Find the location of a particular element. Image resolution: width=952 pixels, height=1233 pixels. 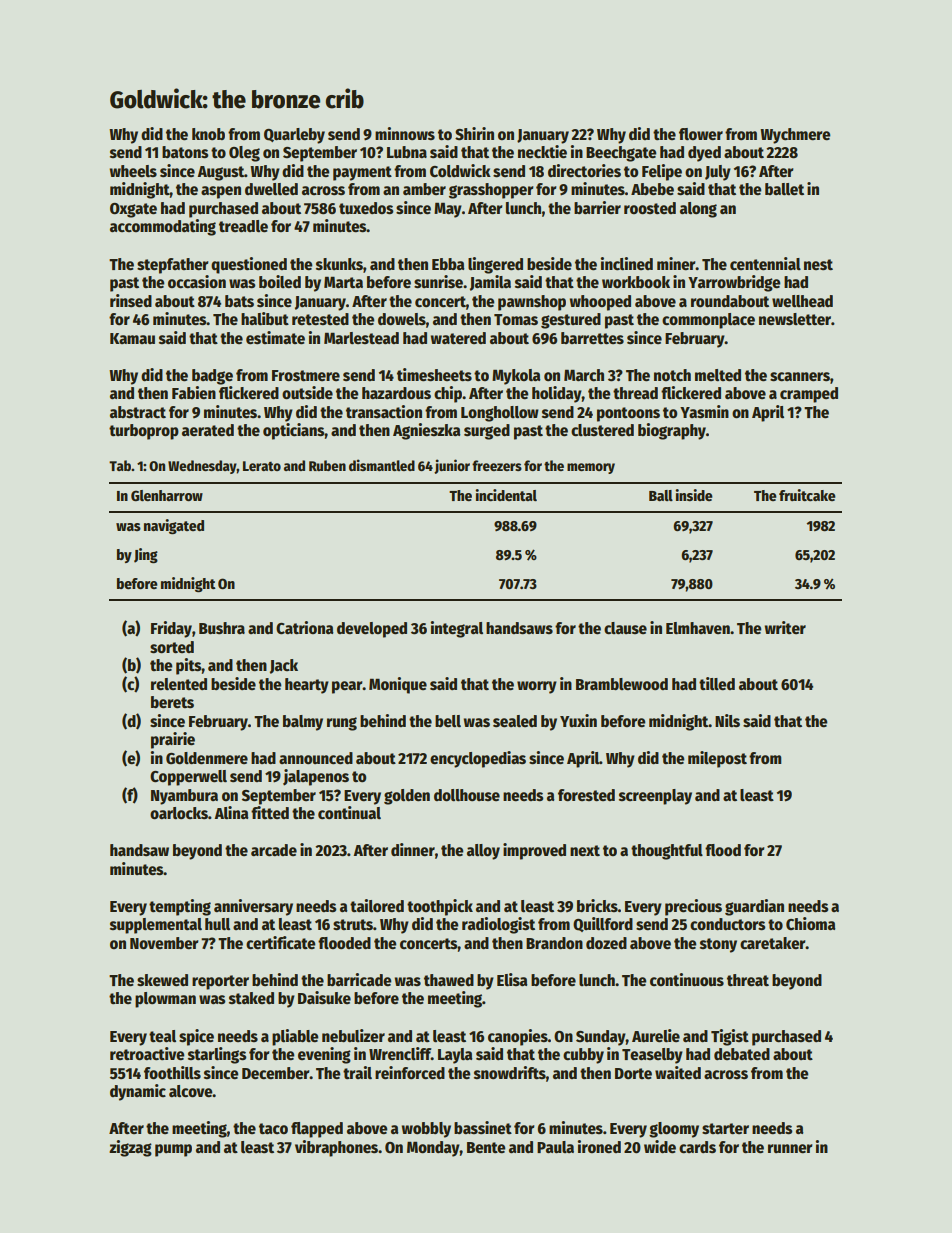

Monday is located at coordinates (433, 1149).
